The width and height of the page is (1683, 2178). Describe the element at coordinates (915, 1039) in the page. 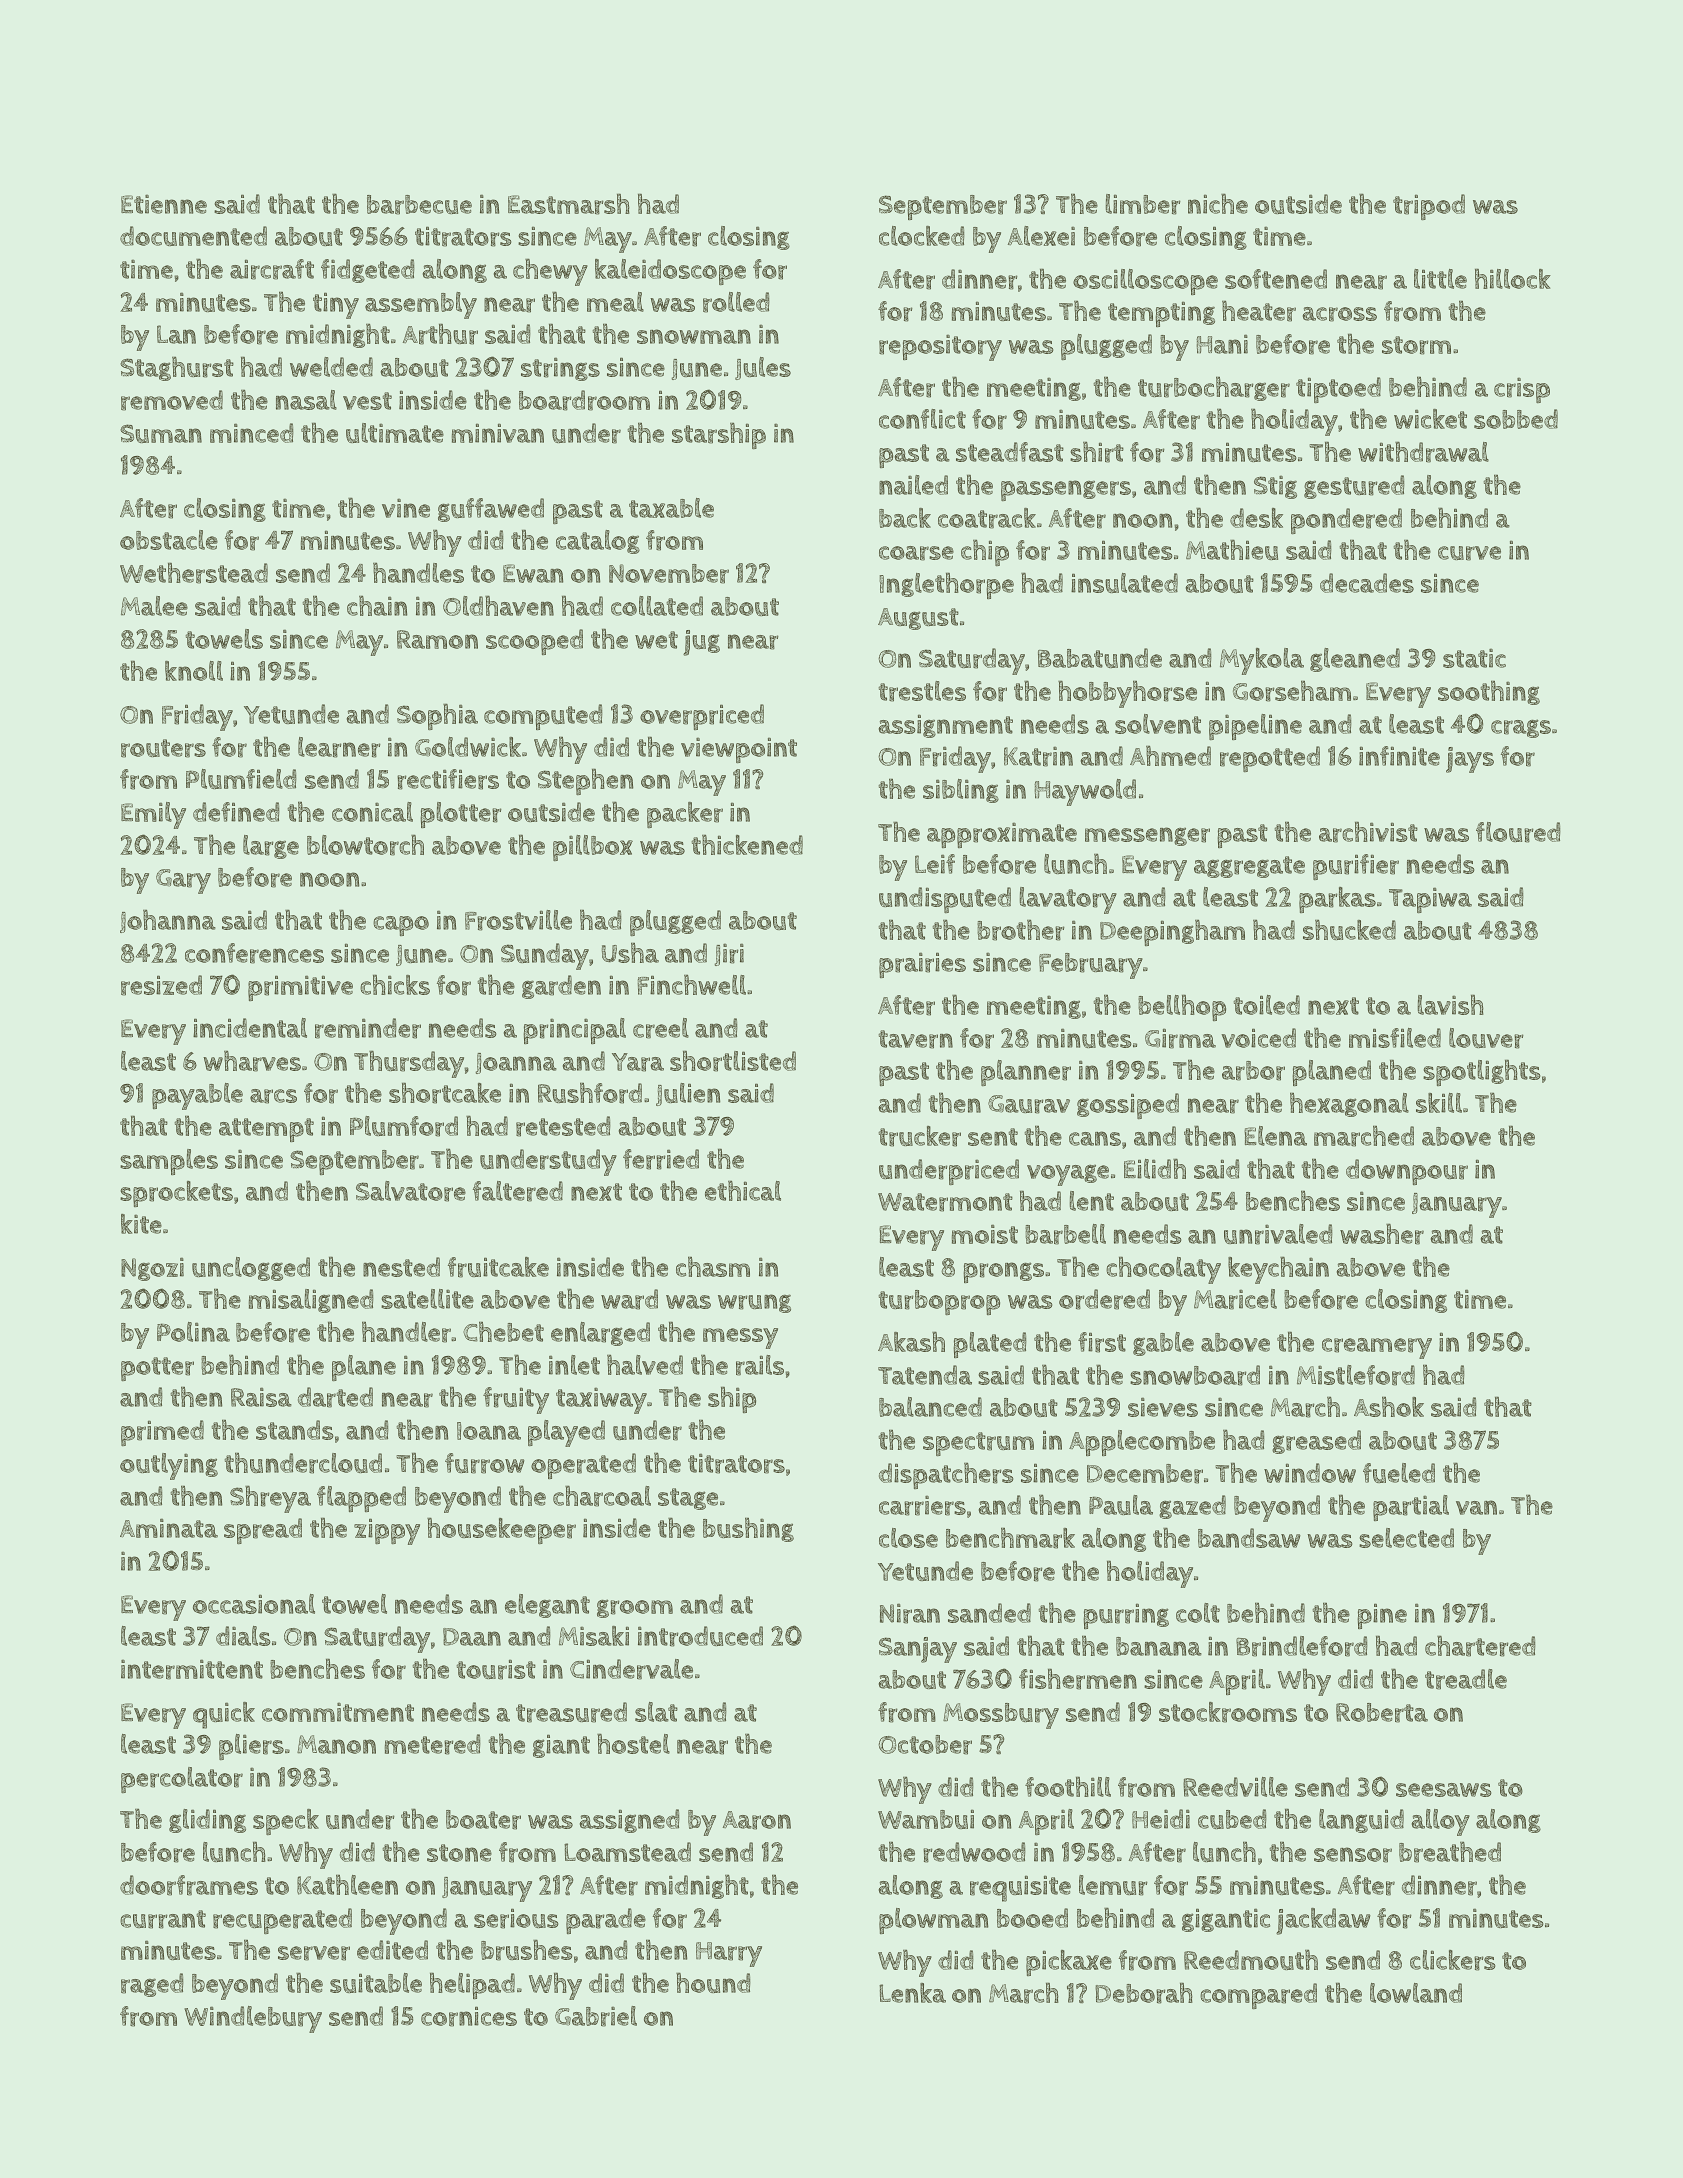

I see `tavern` at that location.
